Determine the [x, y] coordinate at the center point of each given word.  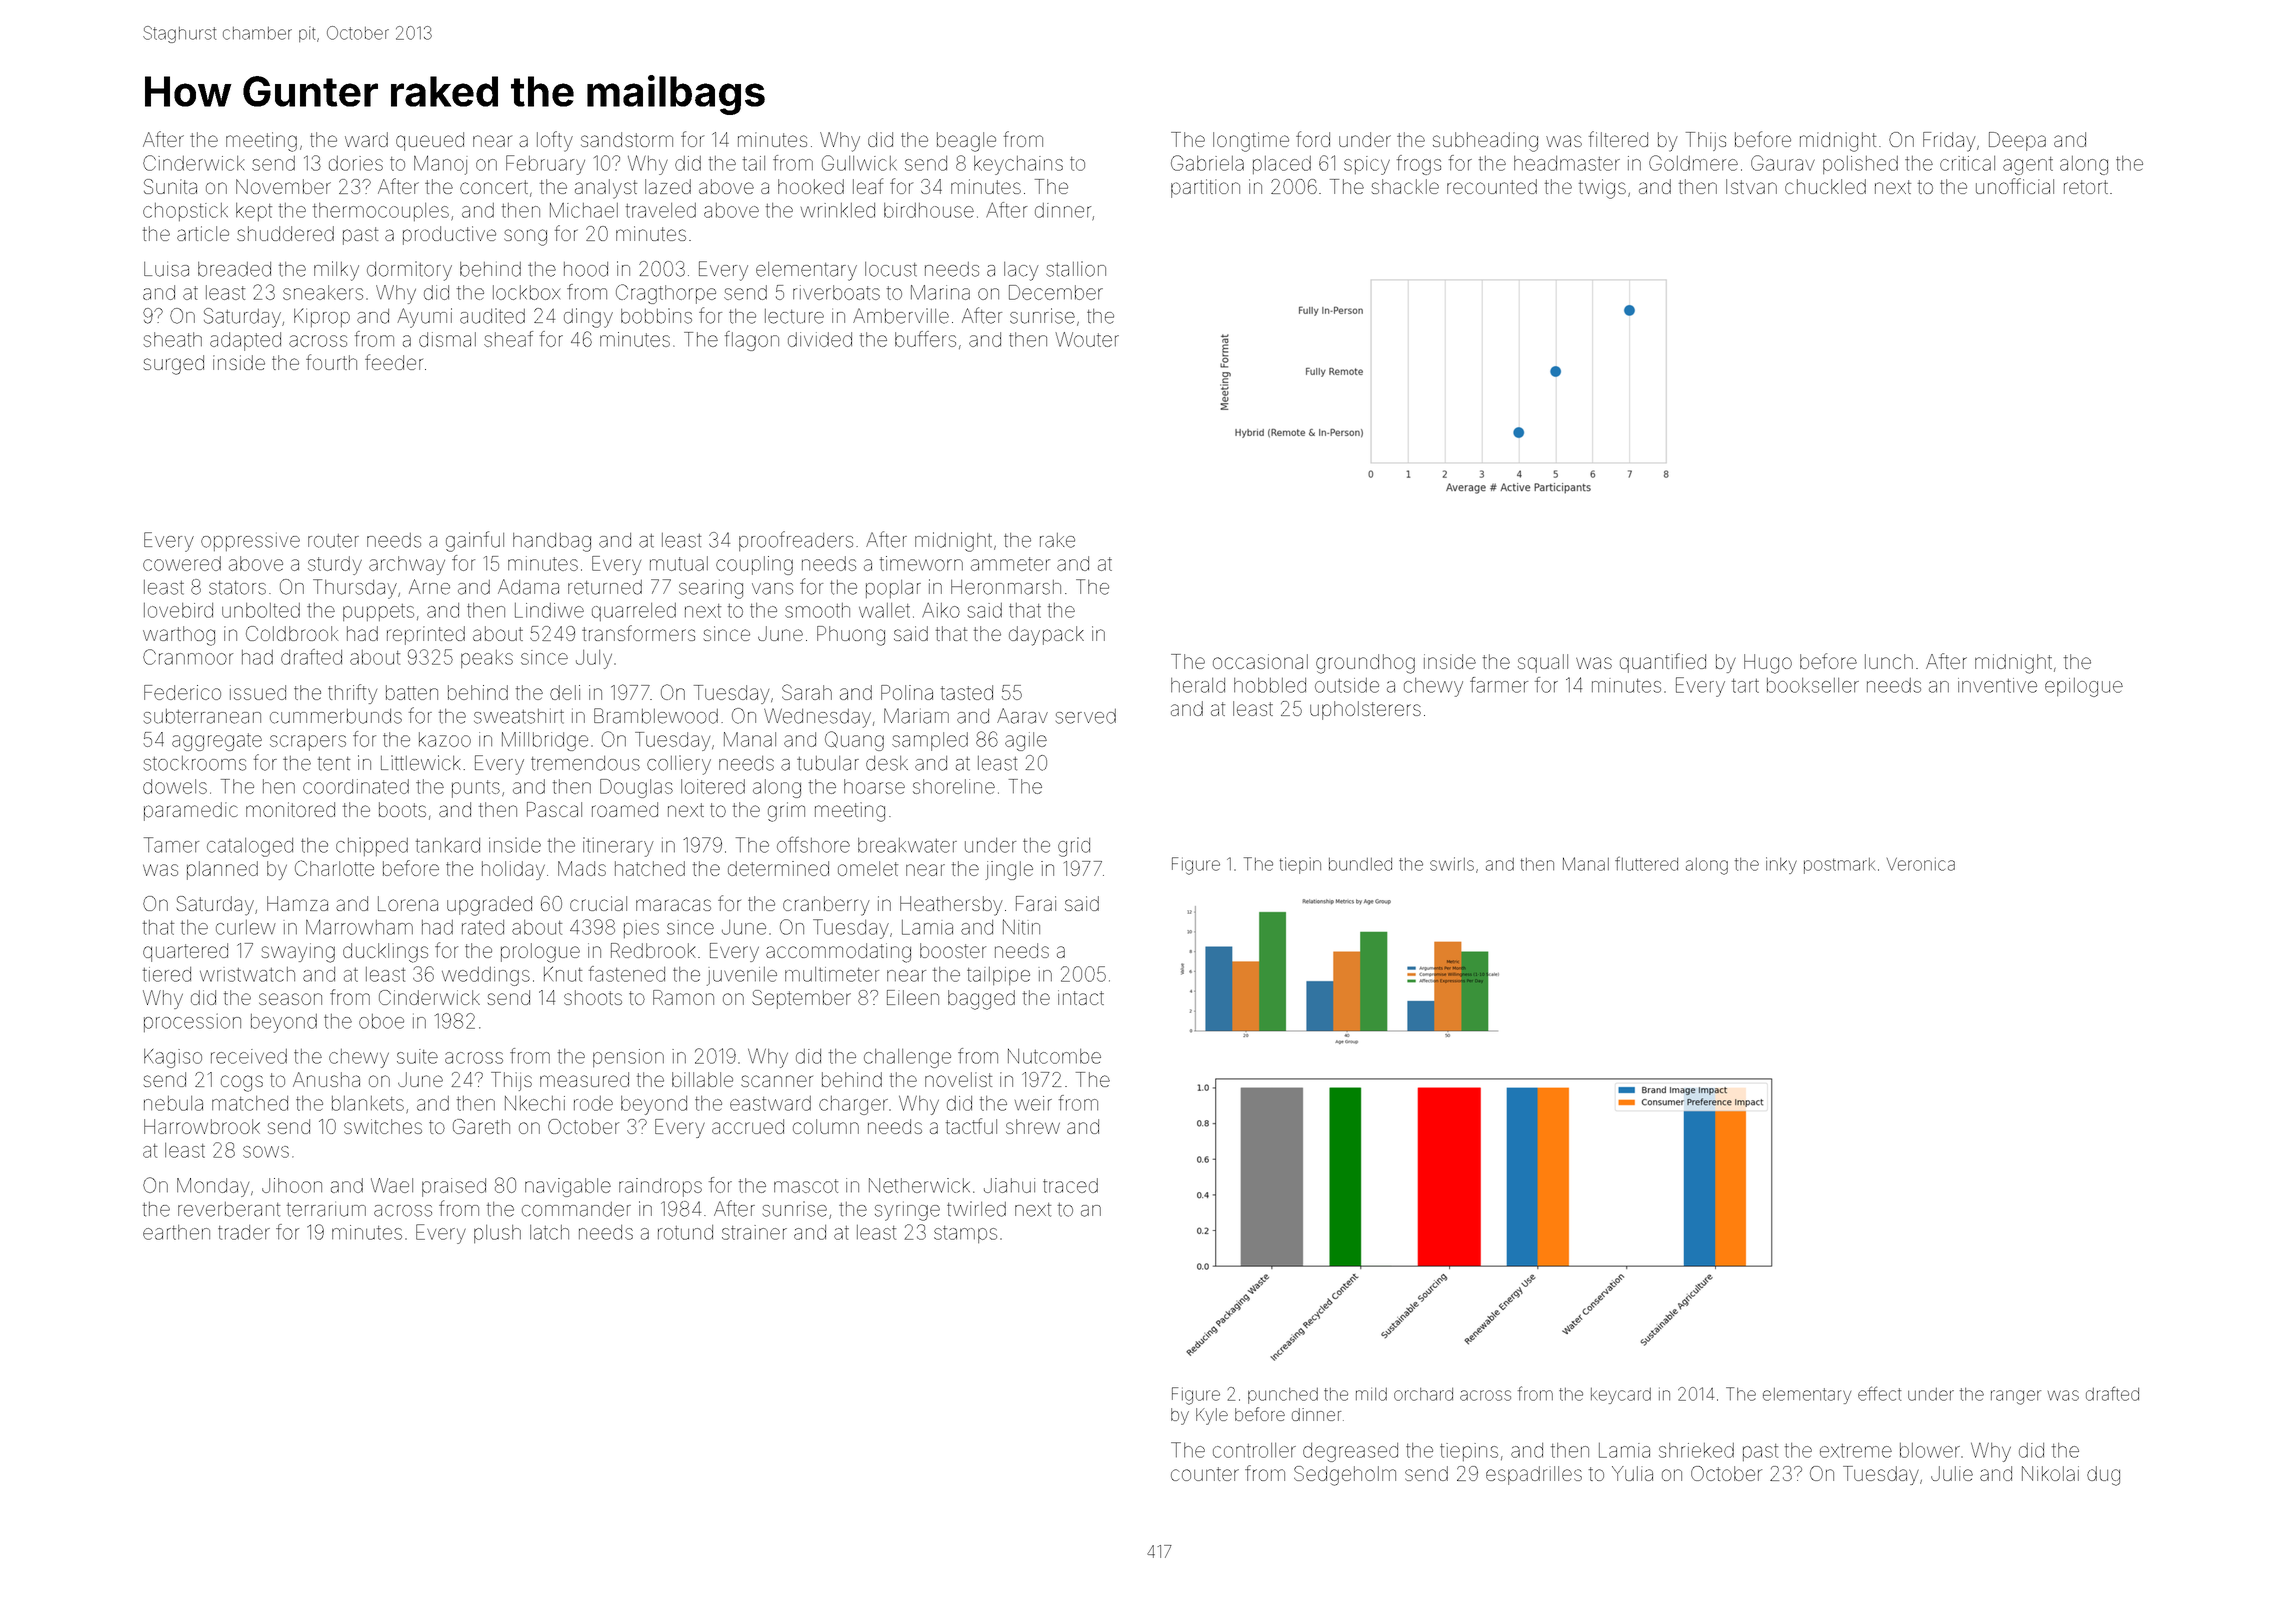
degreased [1350, 1452]
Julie [1952, 1473]
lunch [1889, 661]
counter [1205, 1474]
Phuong [851, 636]
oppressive [250, 541]
